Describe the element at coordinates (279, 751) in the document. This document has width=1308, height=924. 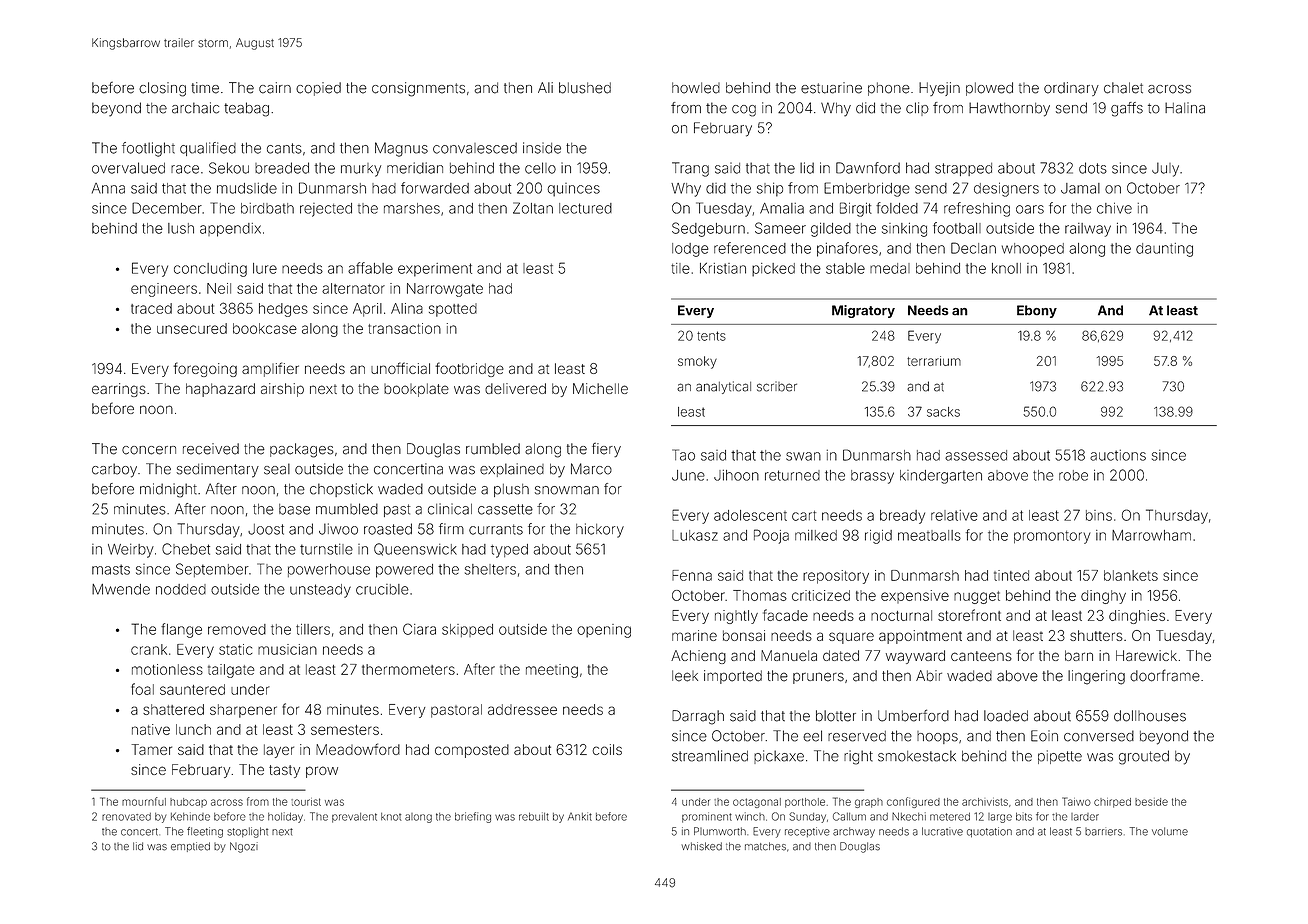
I see `layer` at that location.
